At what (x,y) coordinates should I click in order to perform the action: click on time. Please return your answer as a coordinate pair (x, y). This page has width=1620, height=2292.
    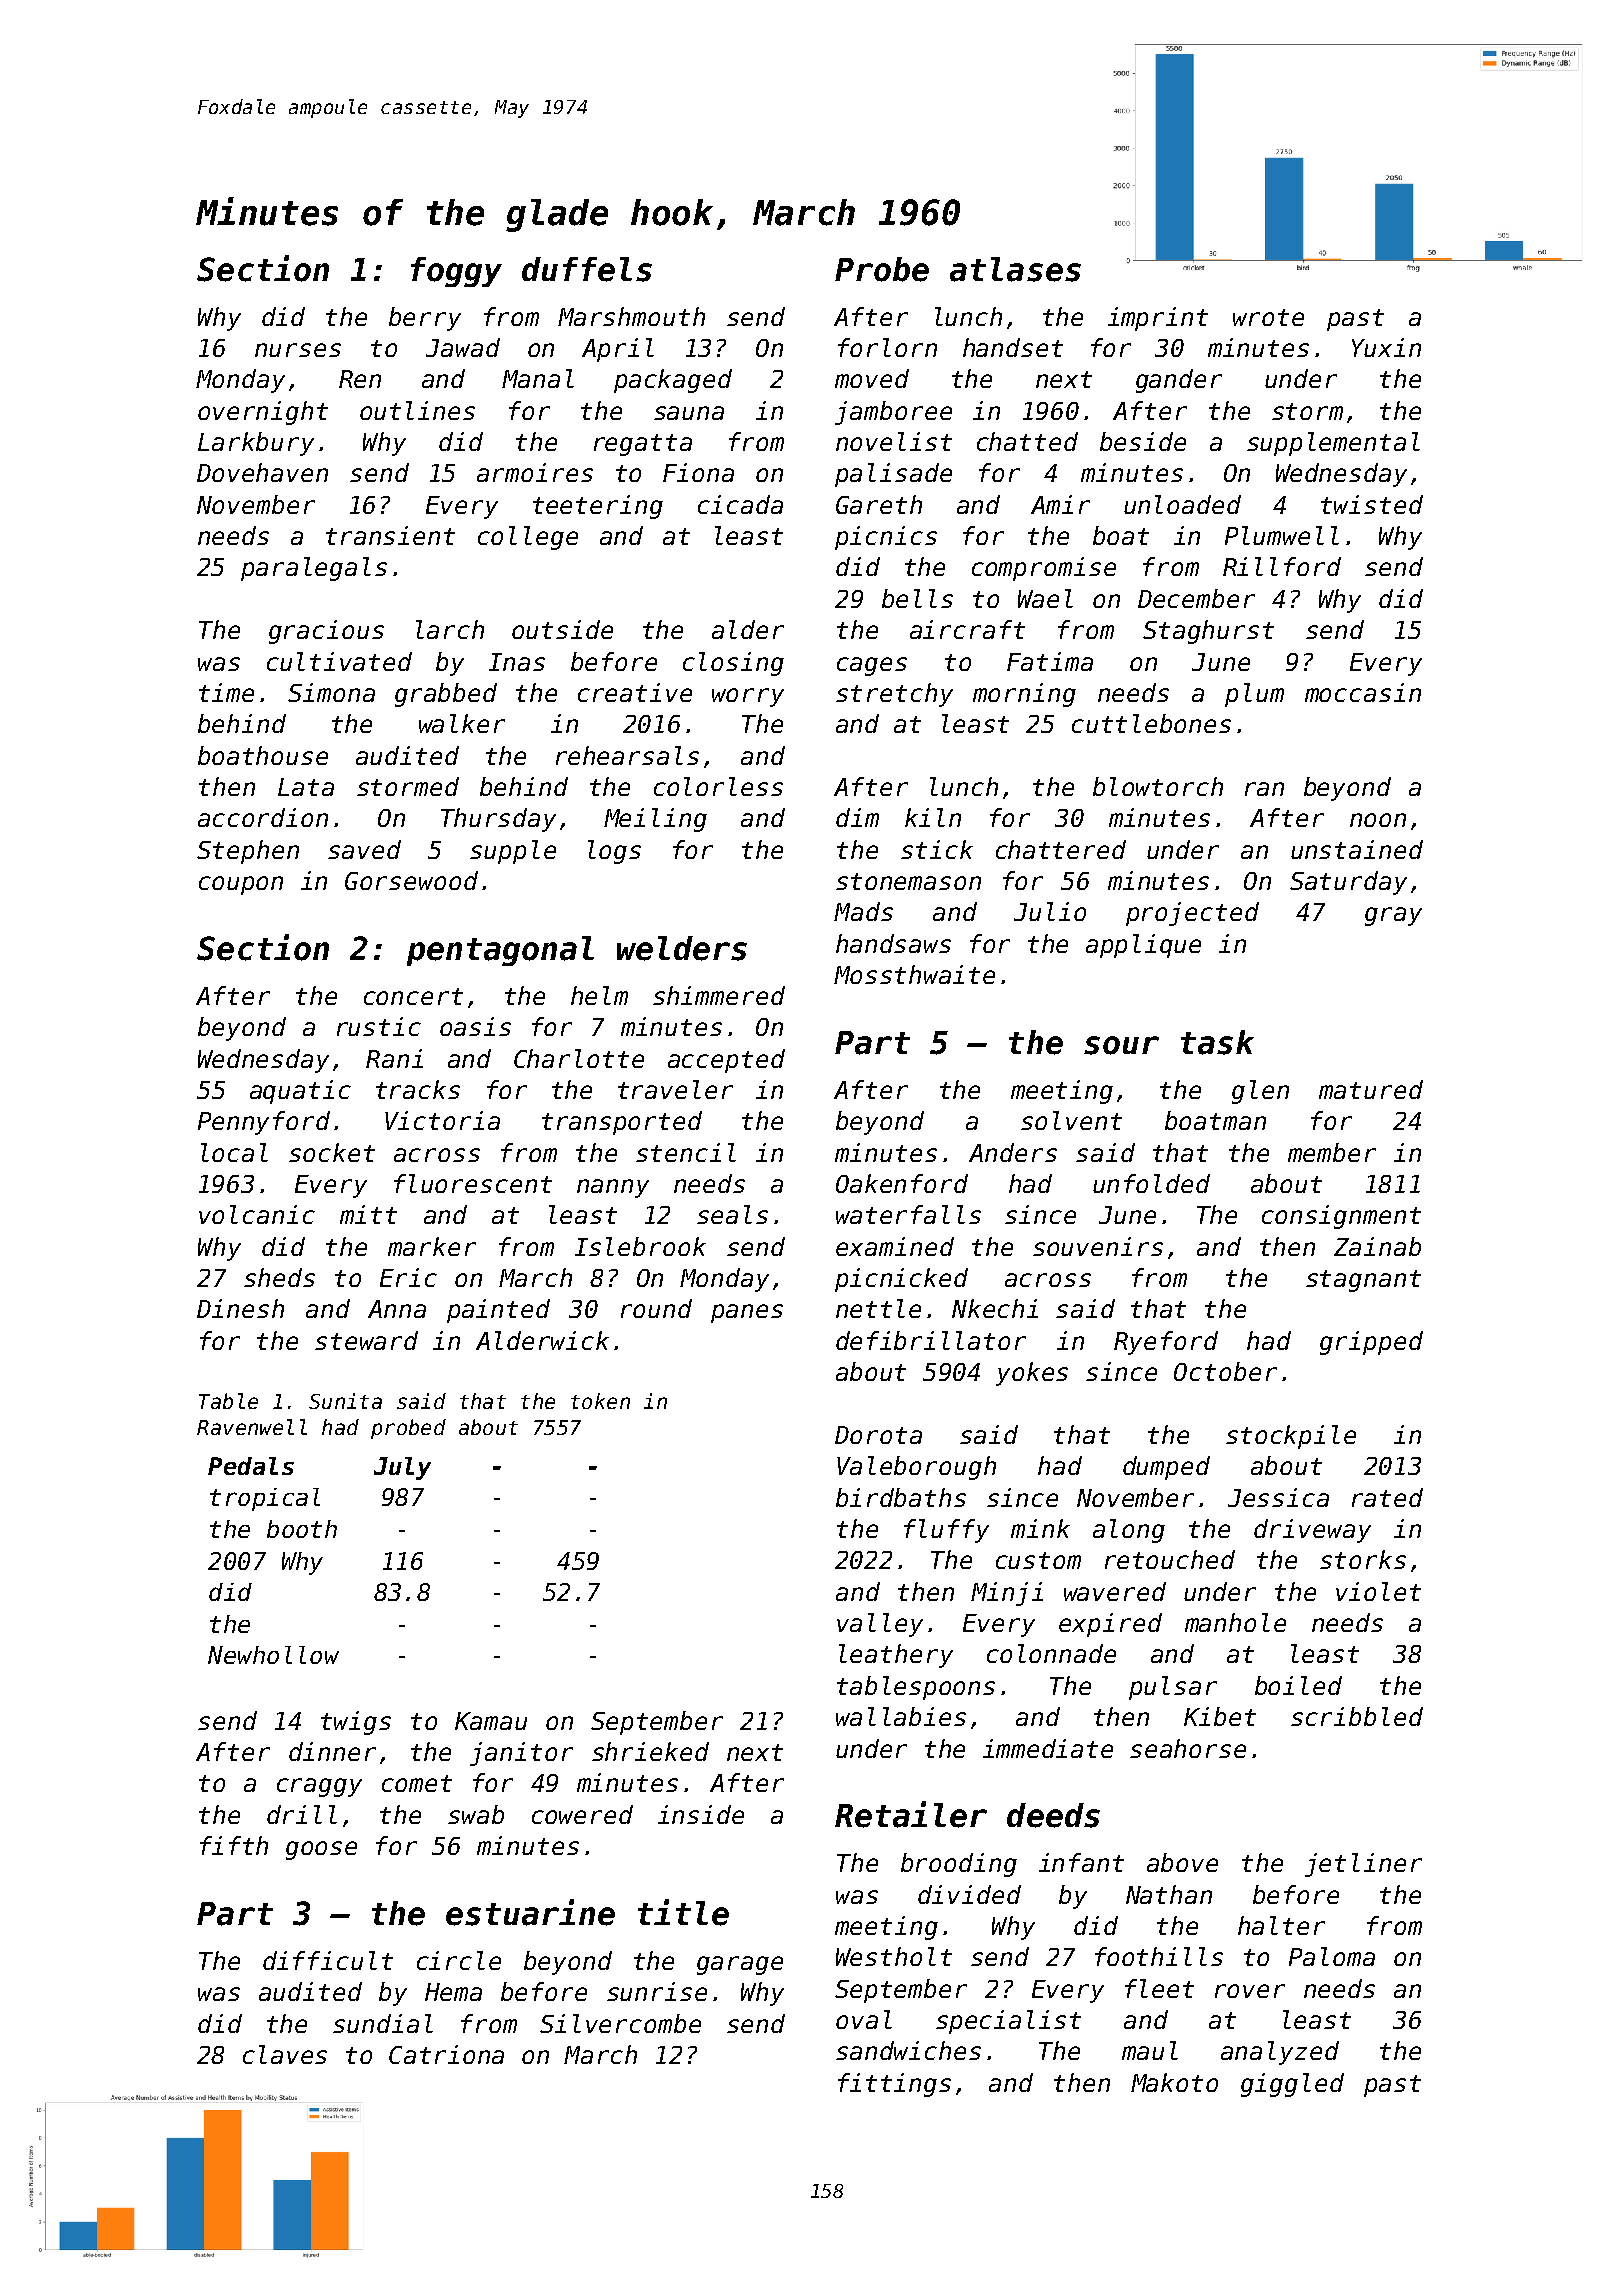
    Looking at the image, I should click on (226, 692).
